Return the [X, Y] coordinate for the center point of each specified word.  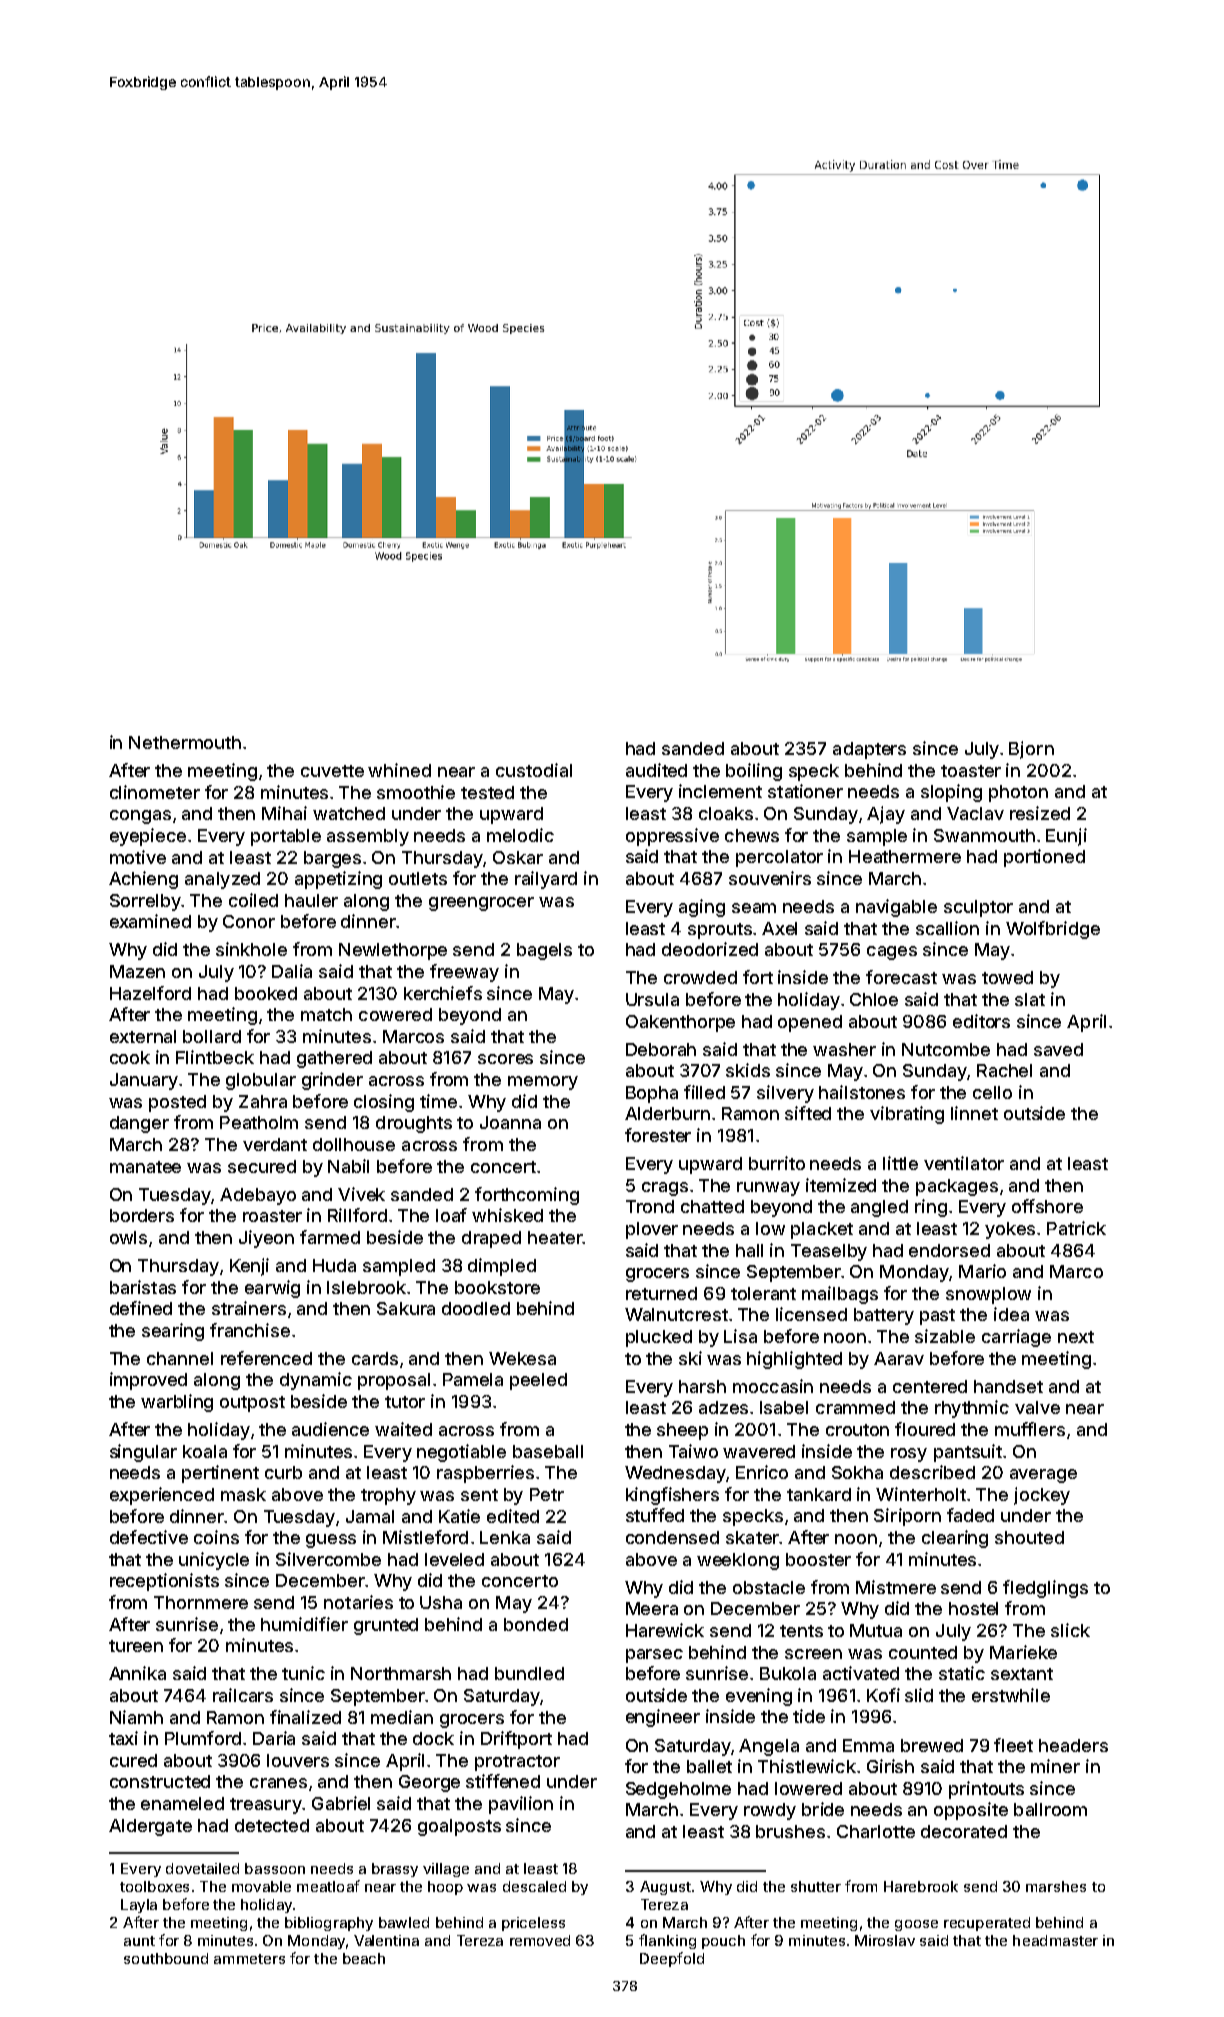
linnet [974, 1113]
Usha [441, 1602]
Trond [650, 1206]
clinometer [155, 792]
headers [1073, 1745]
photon [1018, 793]
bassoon [275, 1868]
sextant [1022, 1674]
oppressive [672, 837]
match [326, 1014]
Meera [652, 1608]
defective [149, 1537]
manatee [145, 1167]
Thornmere [201, 1602]
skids [748, 1070]
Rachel [1004, 1070]
